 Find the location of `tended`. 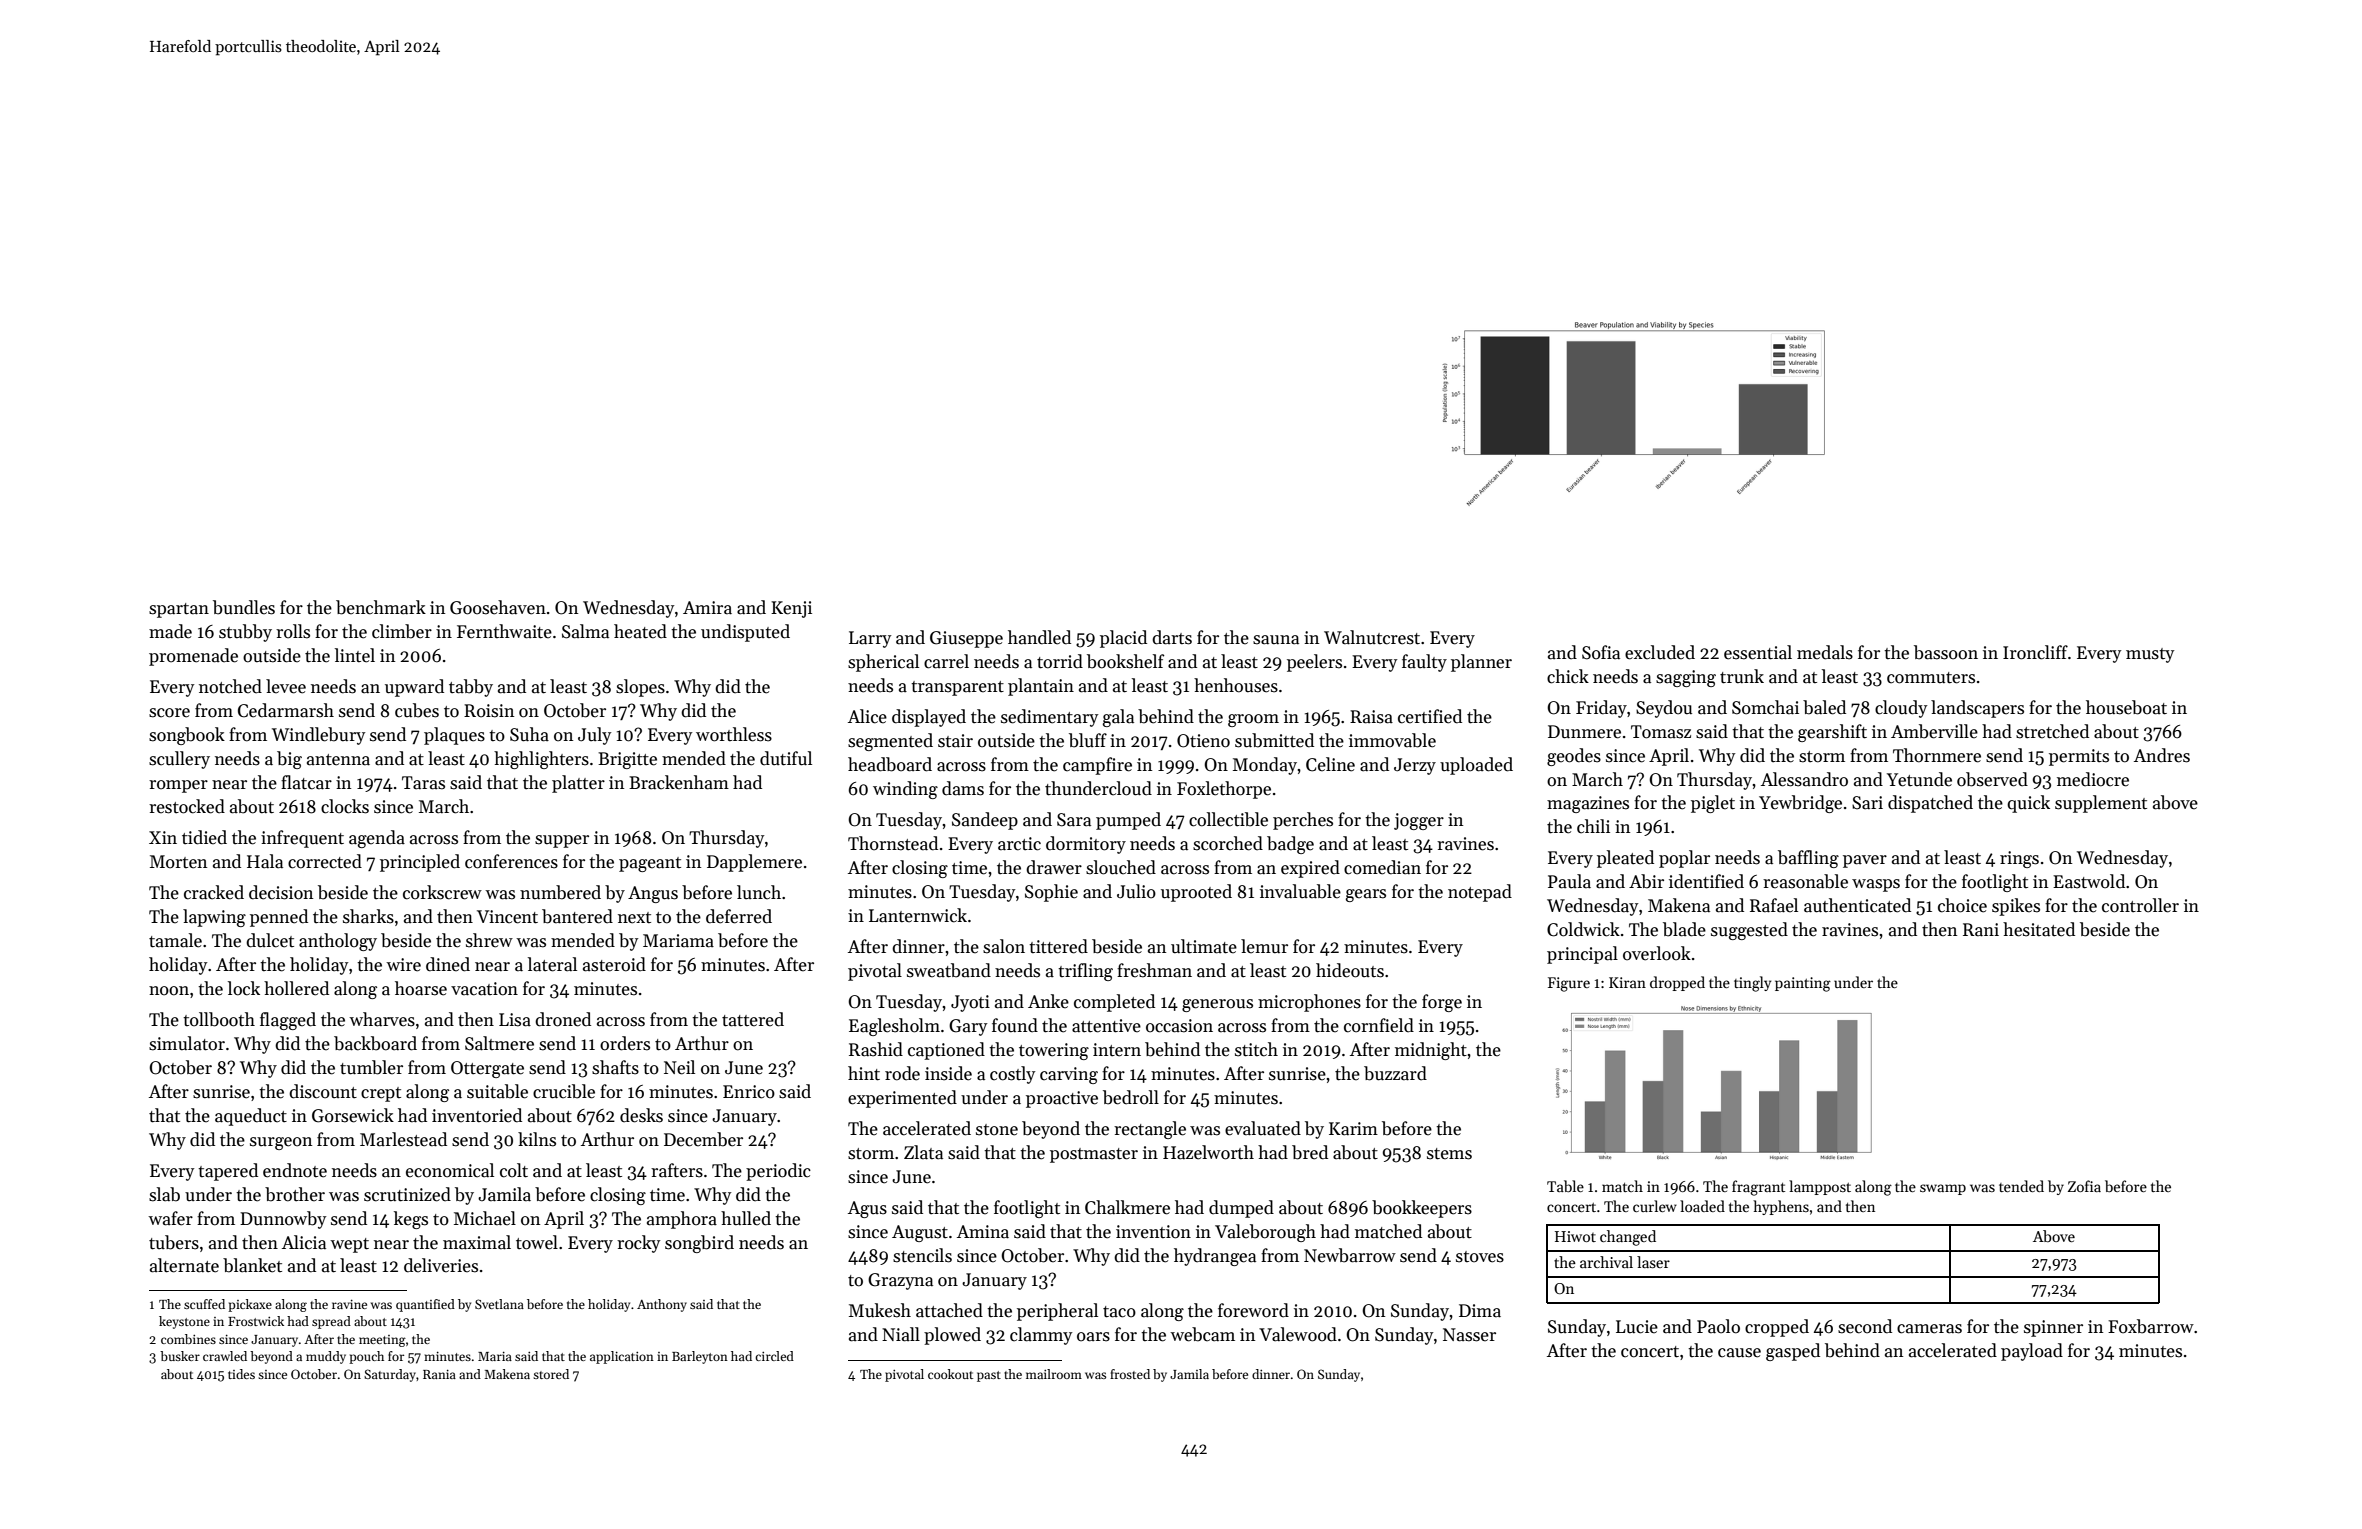

tended is located at coordinates (2021, 1186).
